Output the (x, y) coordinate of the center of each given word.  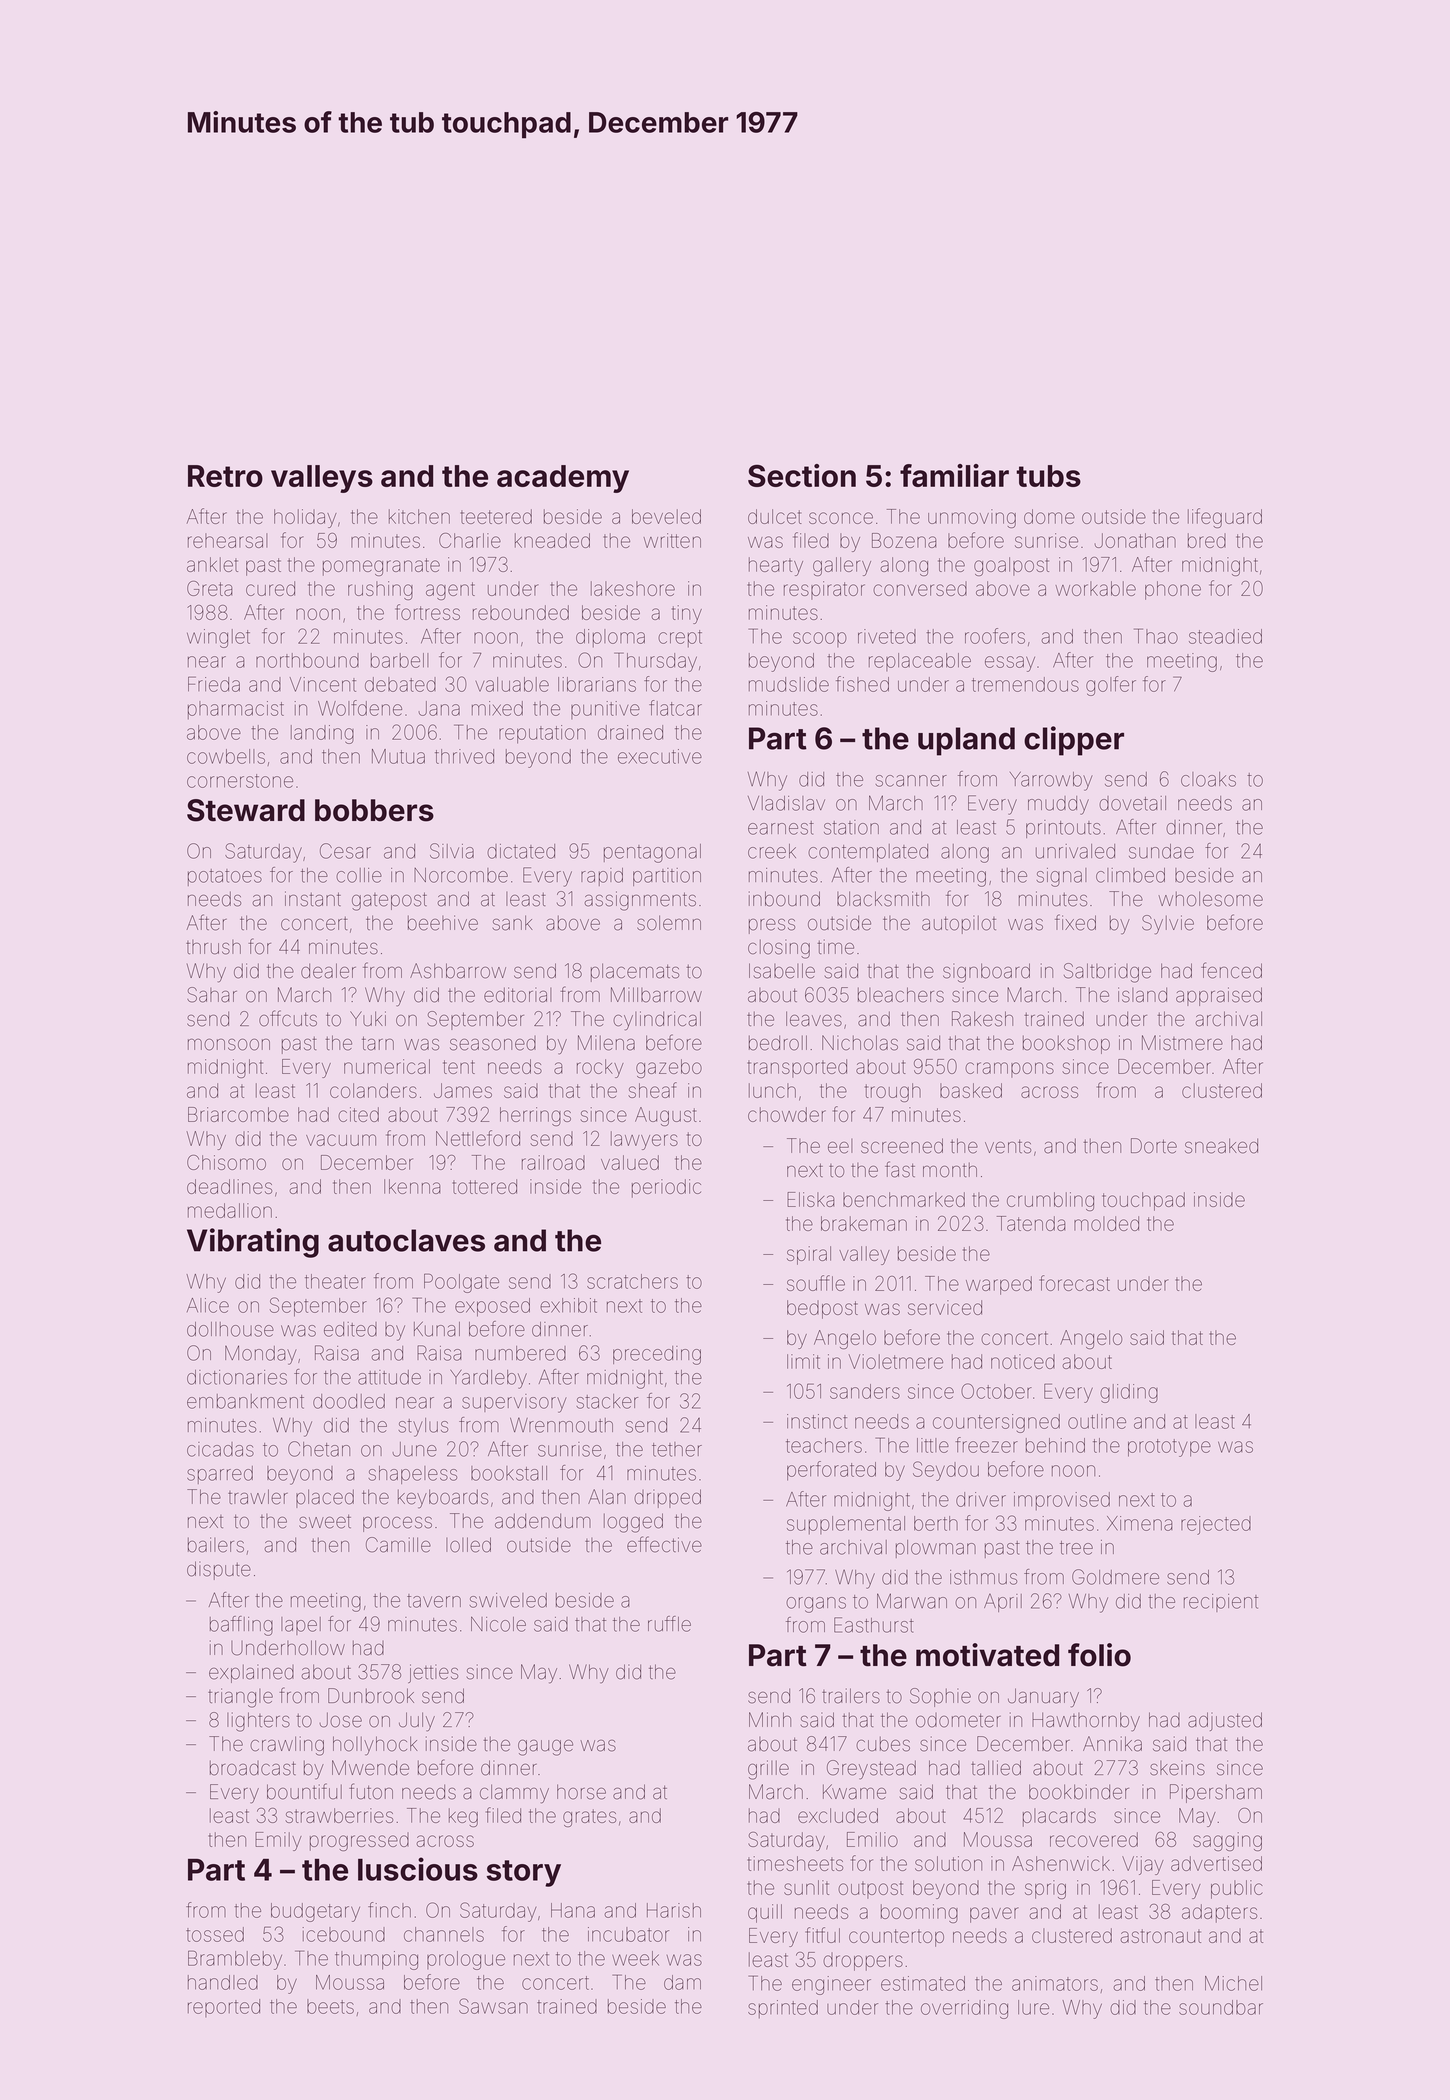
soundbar (1221, 2007)
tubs (1049, 476)
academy (563, 479)
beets (330, 2006)
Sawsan (493, 2006)
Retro (225, 476)
